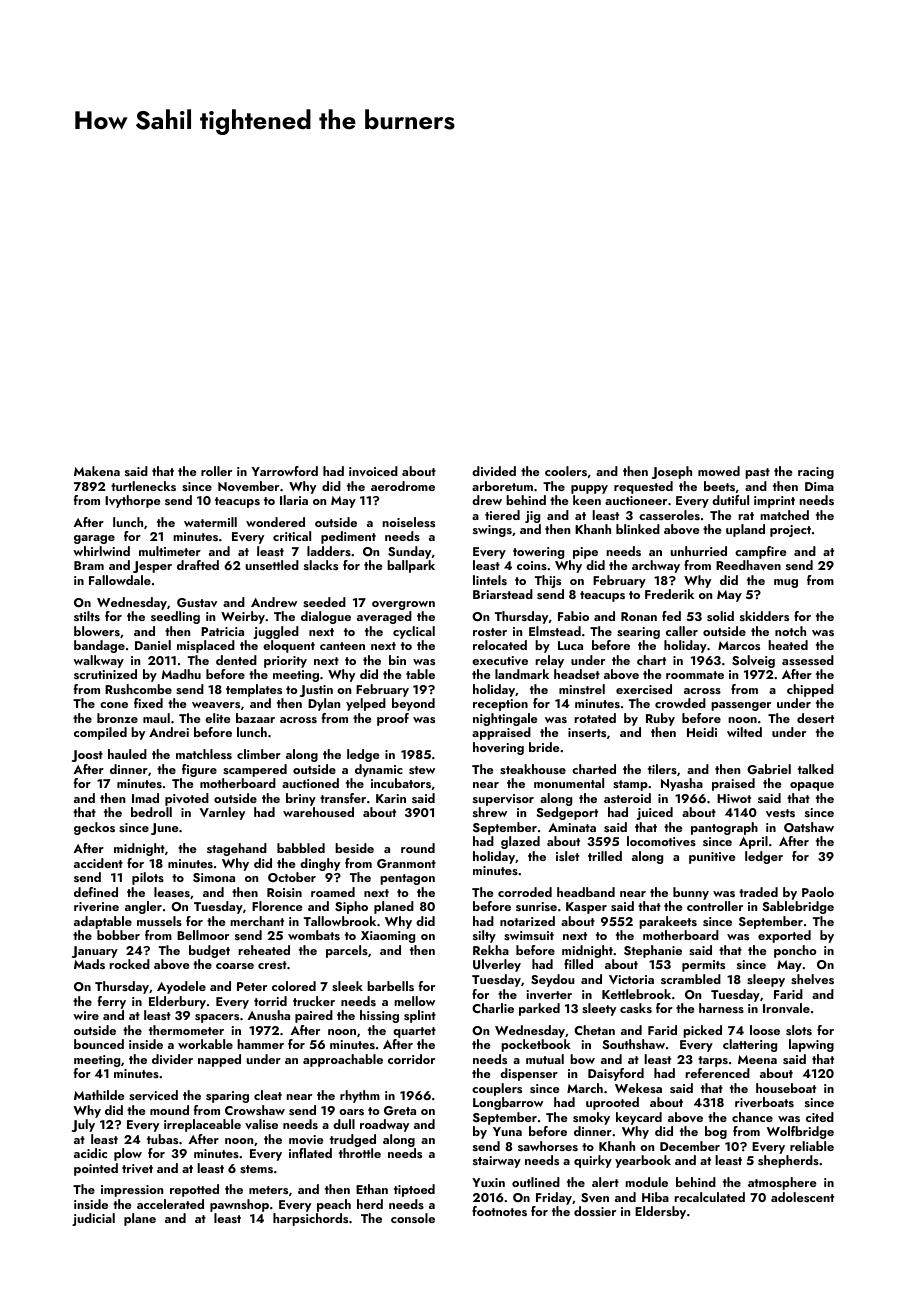  What do you see at coordinates (143, 486) in the screenshot?
I see `turtlenecks` at bounding box center [143, 486].
